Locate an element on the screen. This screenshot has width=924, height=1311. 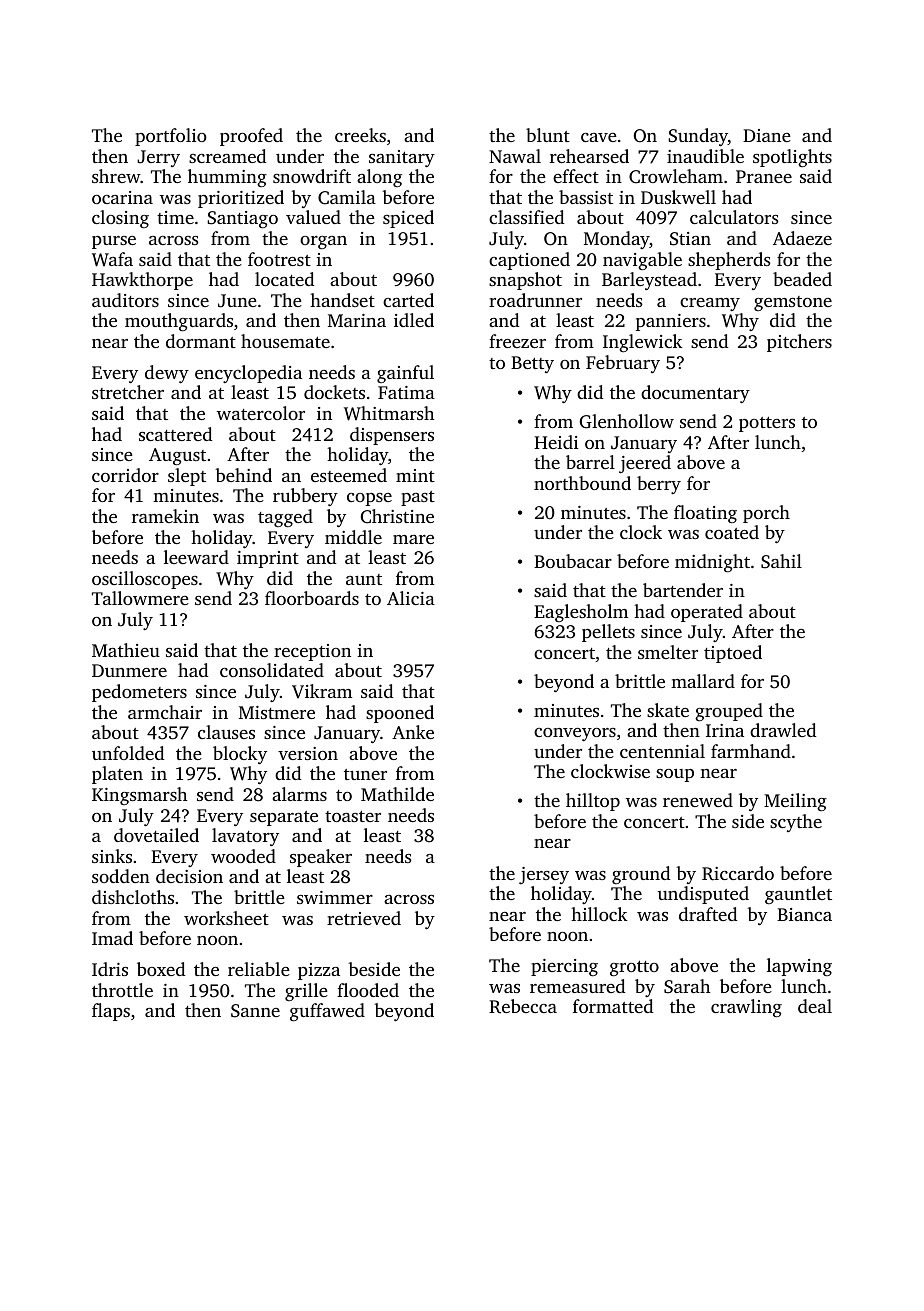
blocky is located at coordinates (240, 755).
